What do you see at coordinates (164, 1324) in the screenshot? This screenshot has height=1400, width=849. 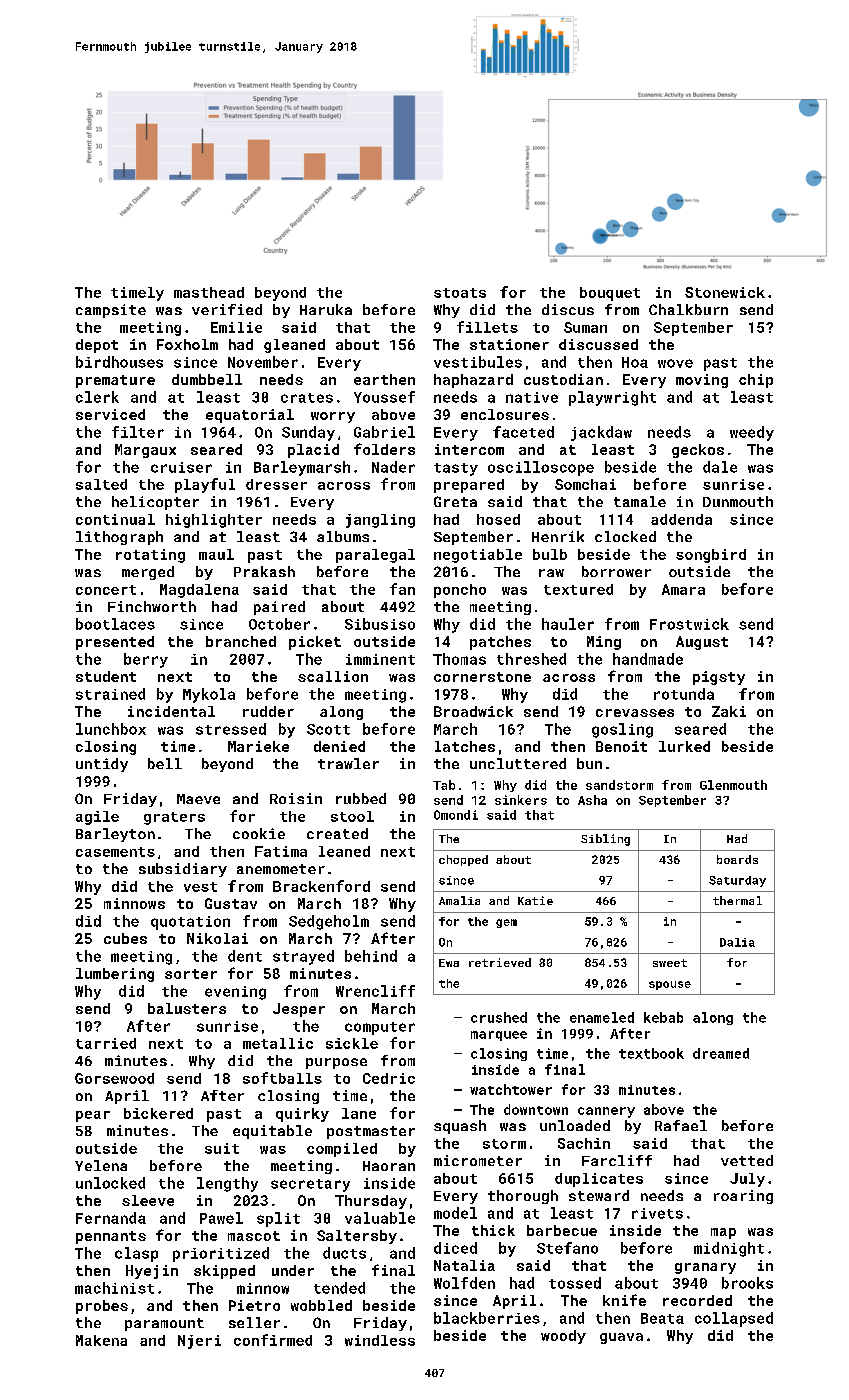 I see `paramount` at bounding box center [164, 1324].
